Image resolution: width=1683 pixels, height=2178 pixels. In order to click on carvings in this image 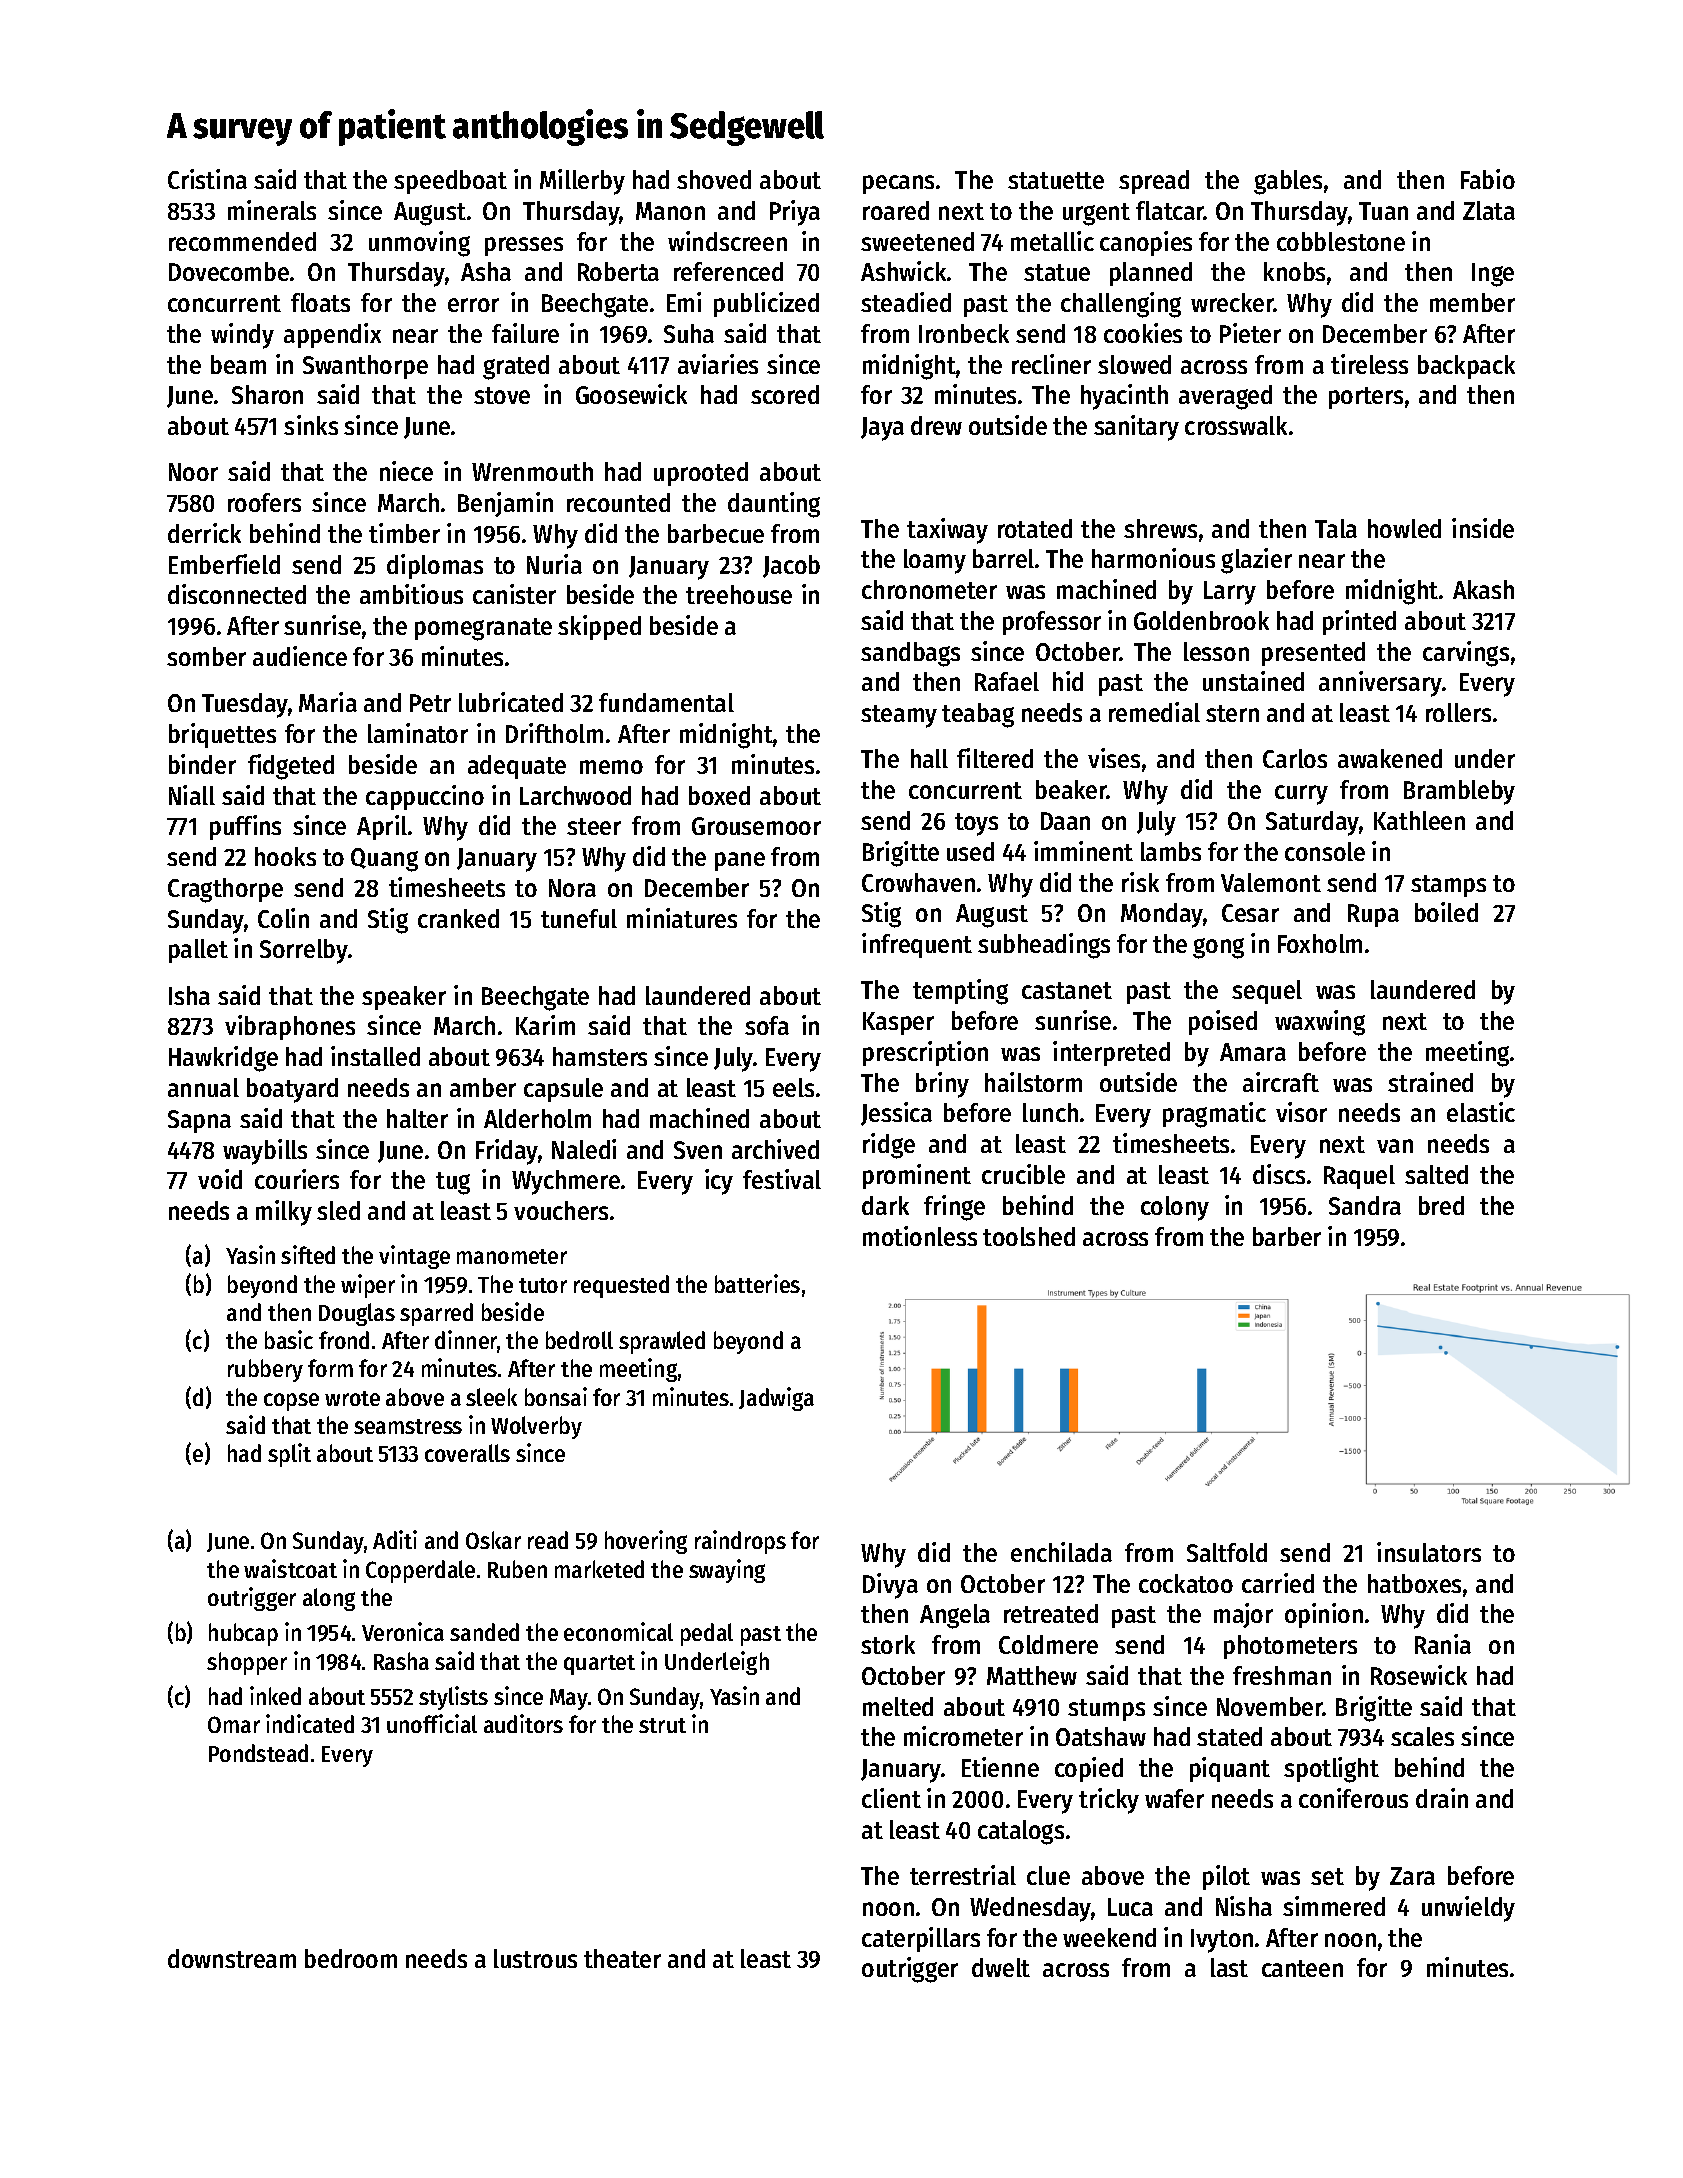, I will do `click(1466, 654)`.
